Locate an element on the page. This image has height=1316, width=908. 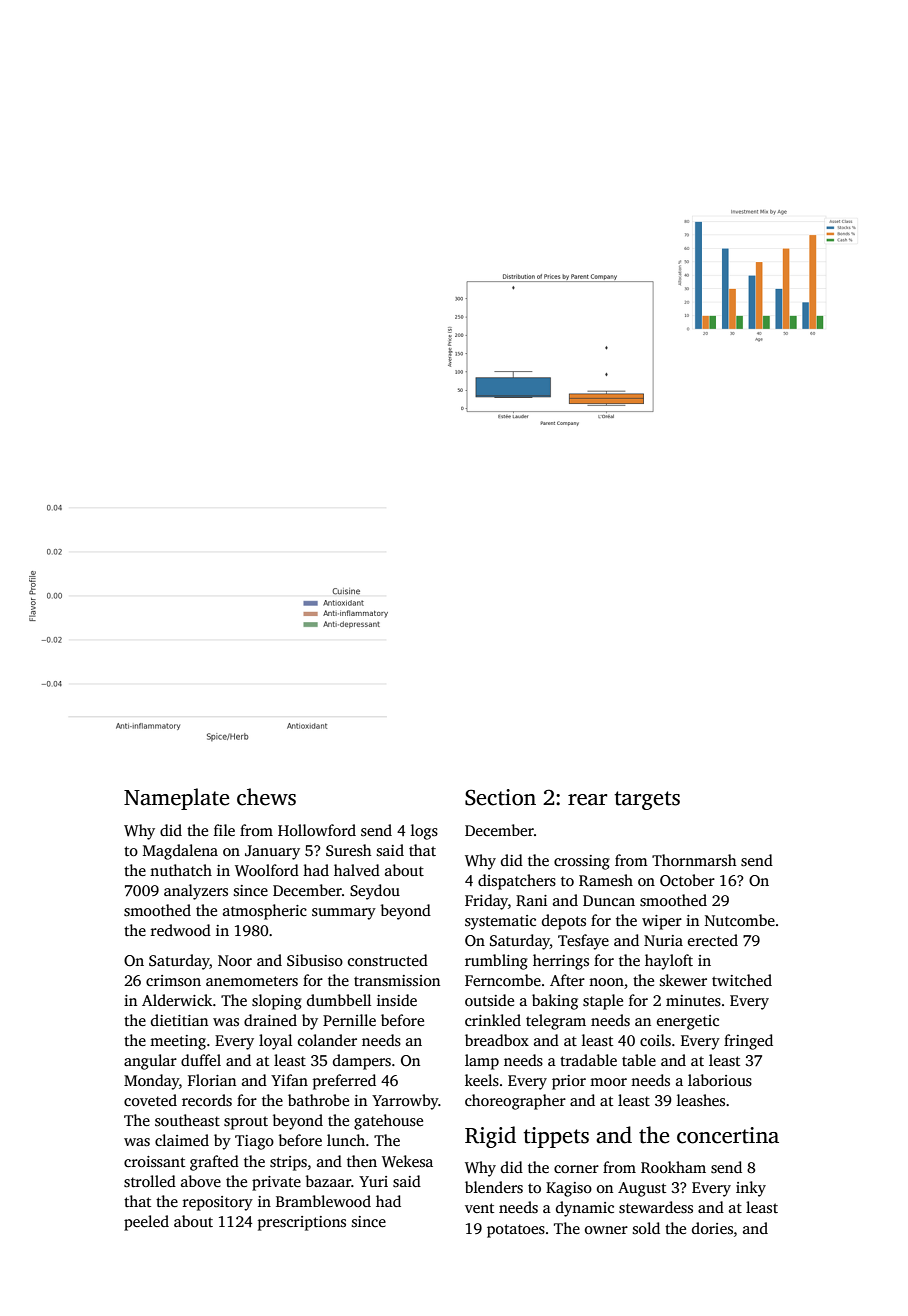
grafted is located at coordinates (214, 1163).
